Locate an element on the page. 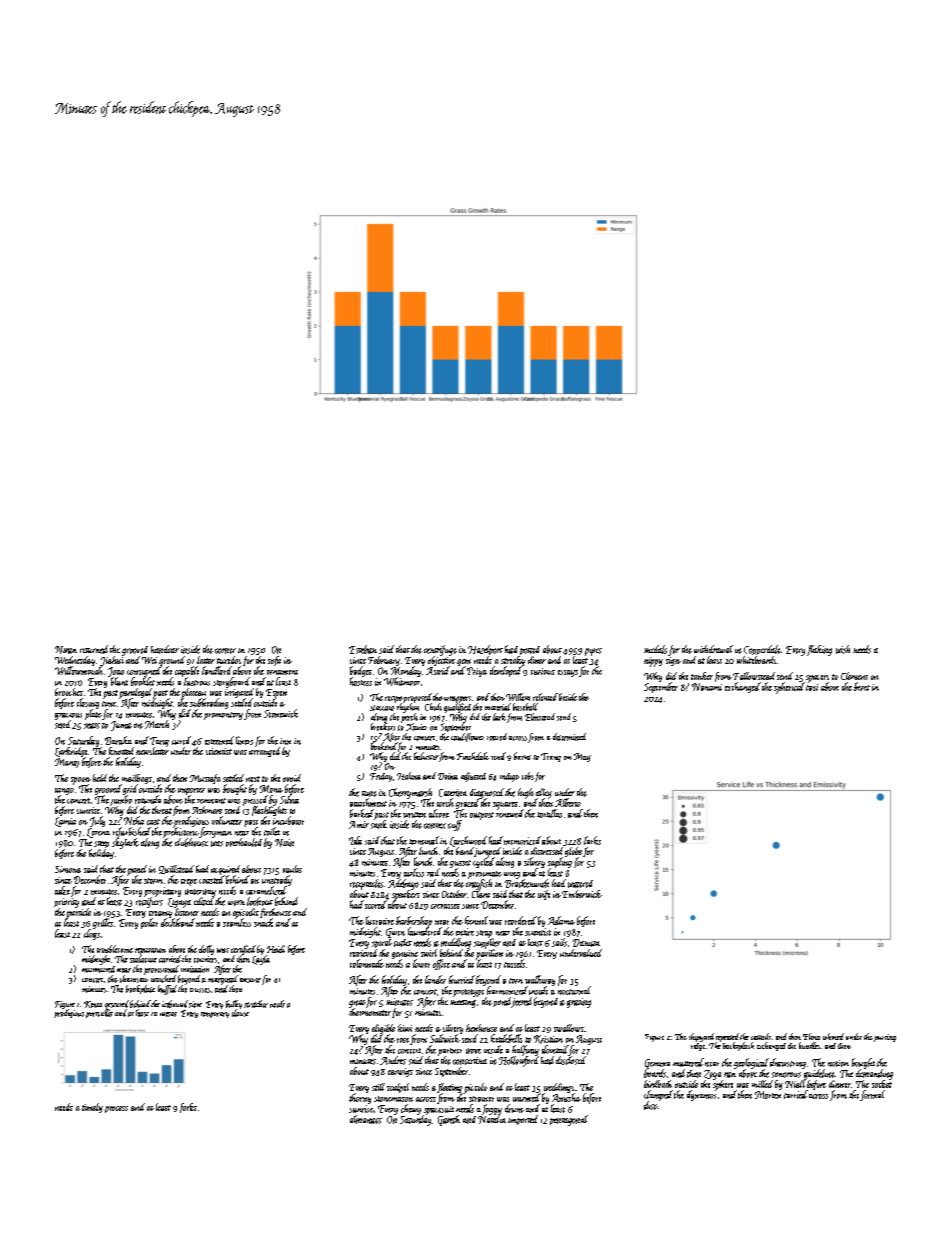 This page has height=1233, width=952. badges is located at coordinates (361, 671).
